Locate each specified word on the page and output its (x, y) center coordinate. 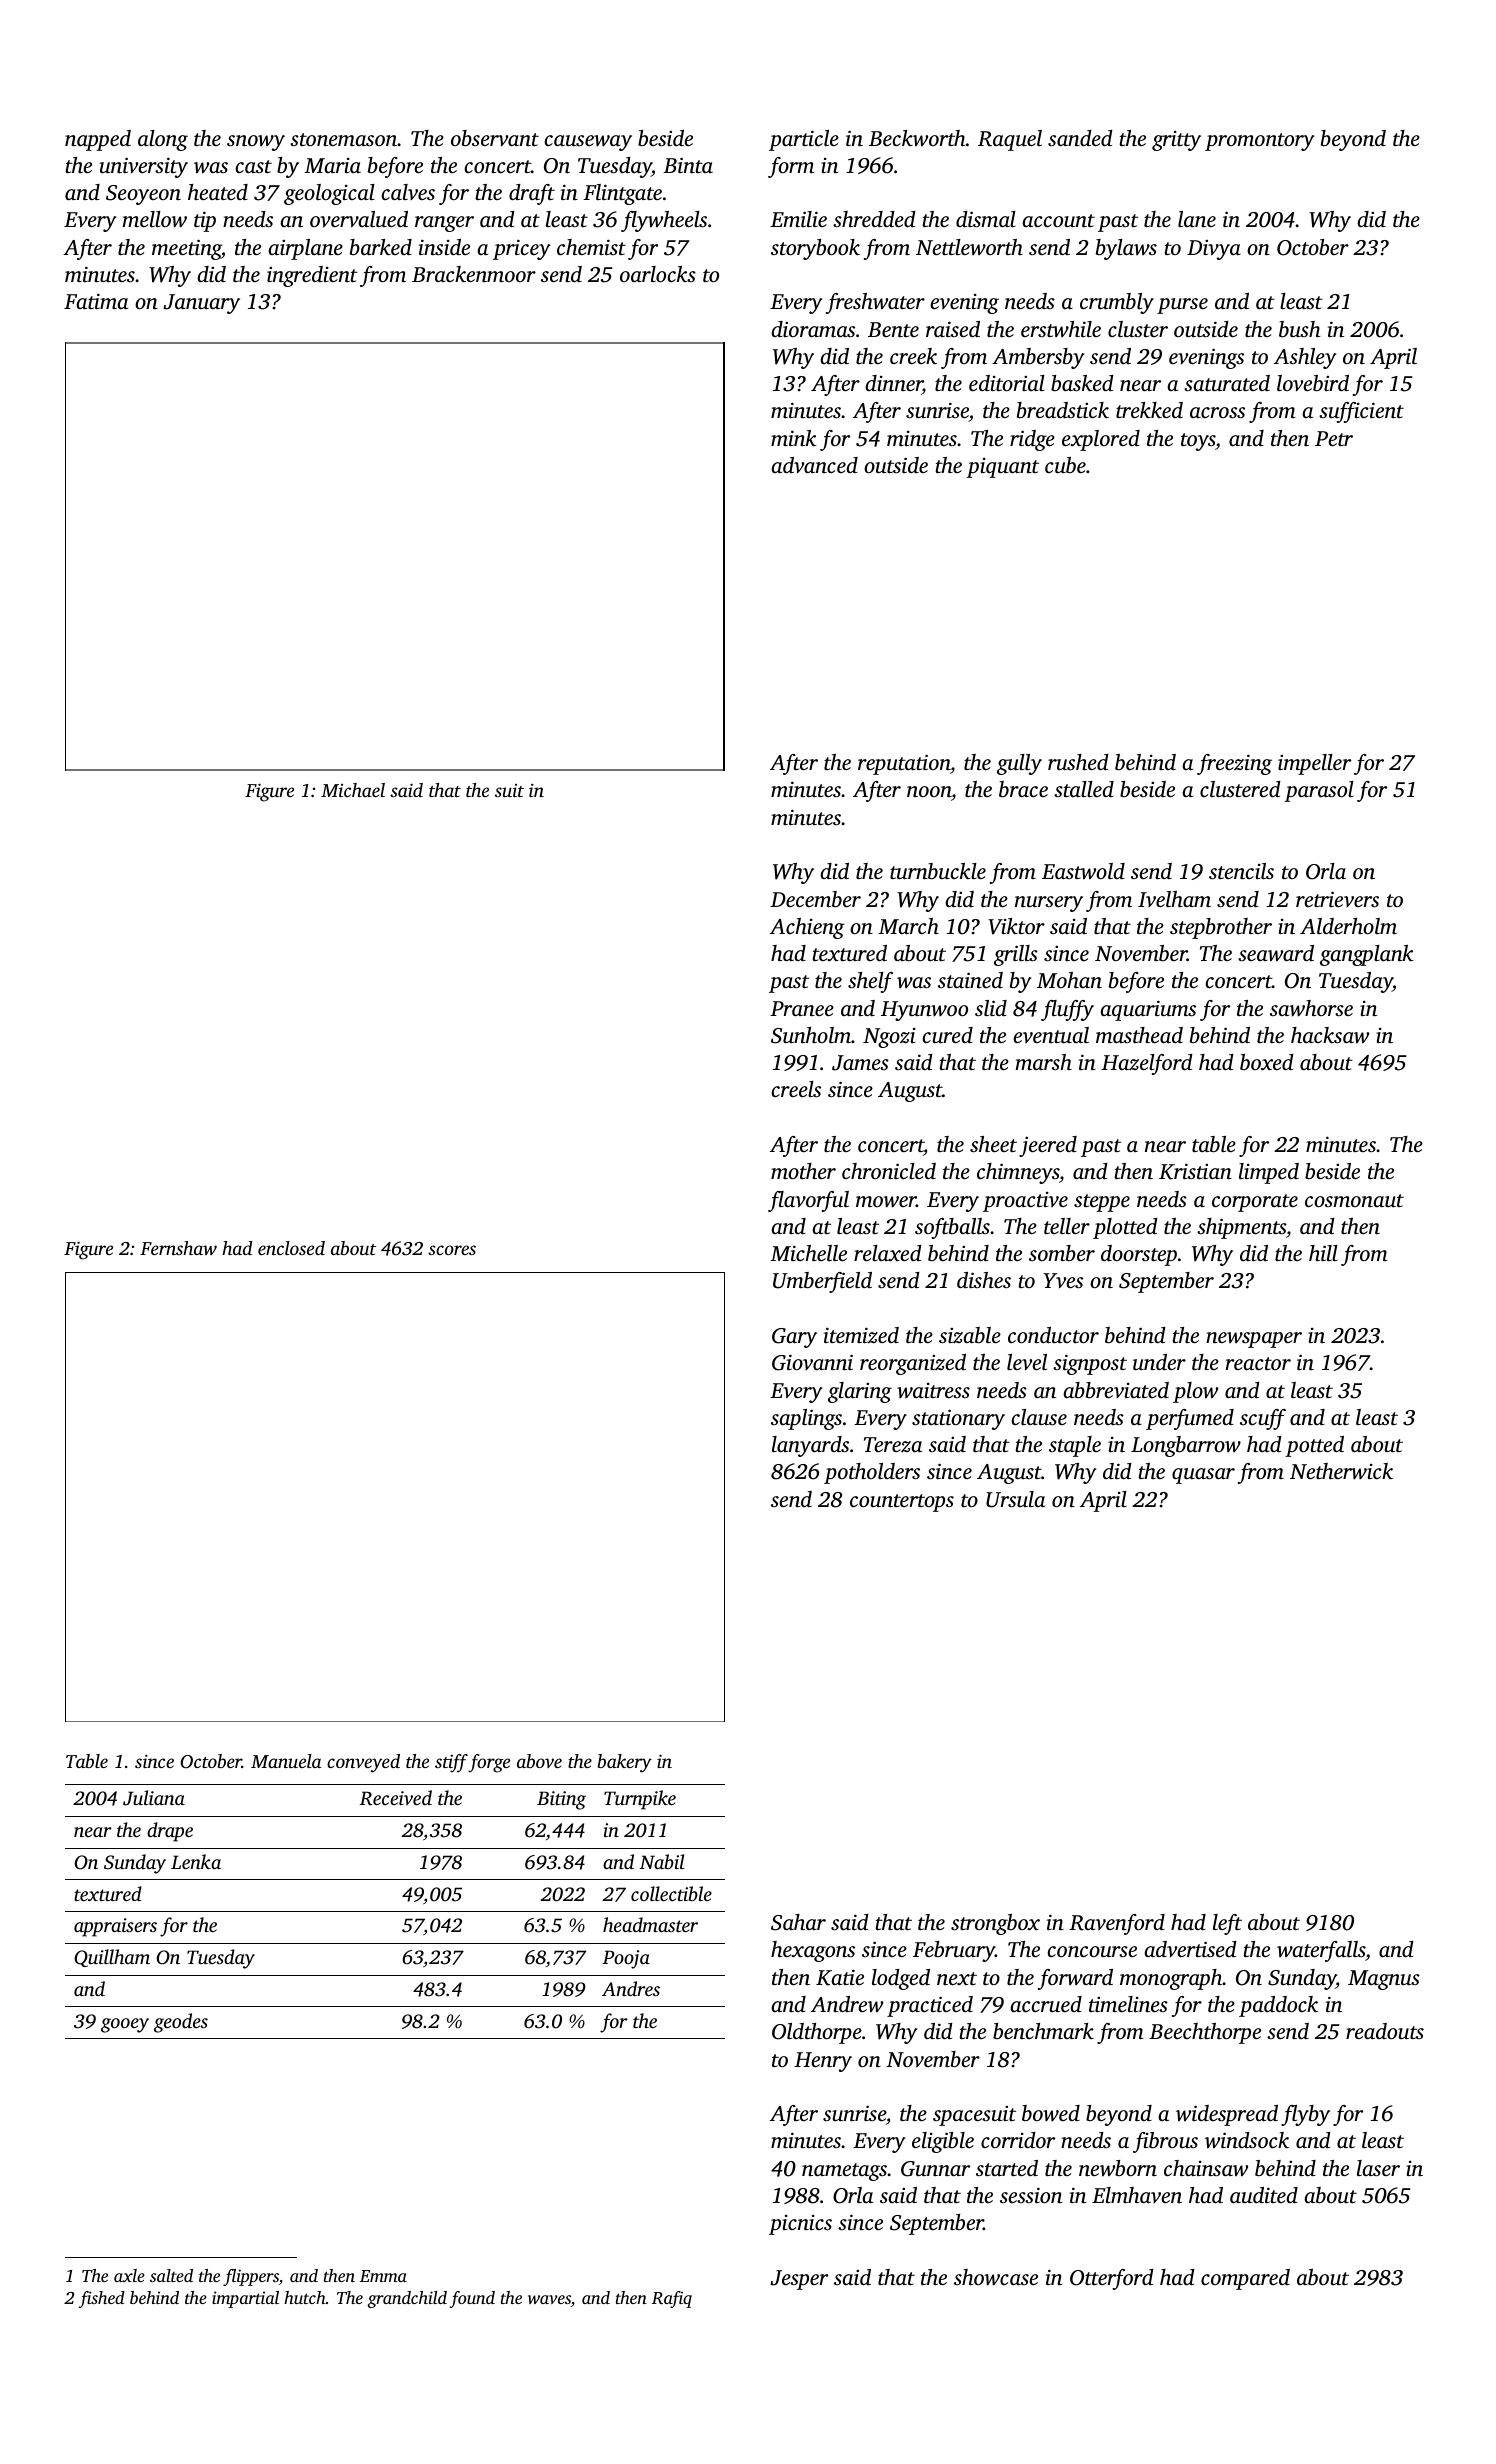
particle (804, 140)
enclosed (291, 1248)
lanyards (810, 1446)
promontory (1259, 142)
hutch (305, 2297)
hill (1323, 1253)
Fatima (96, 301)
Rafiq (672, 2299)
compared (1245, 2279)
